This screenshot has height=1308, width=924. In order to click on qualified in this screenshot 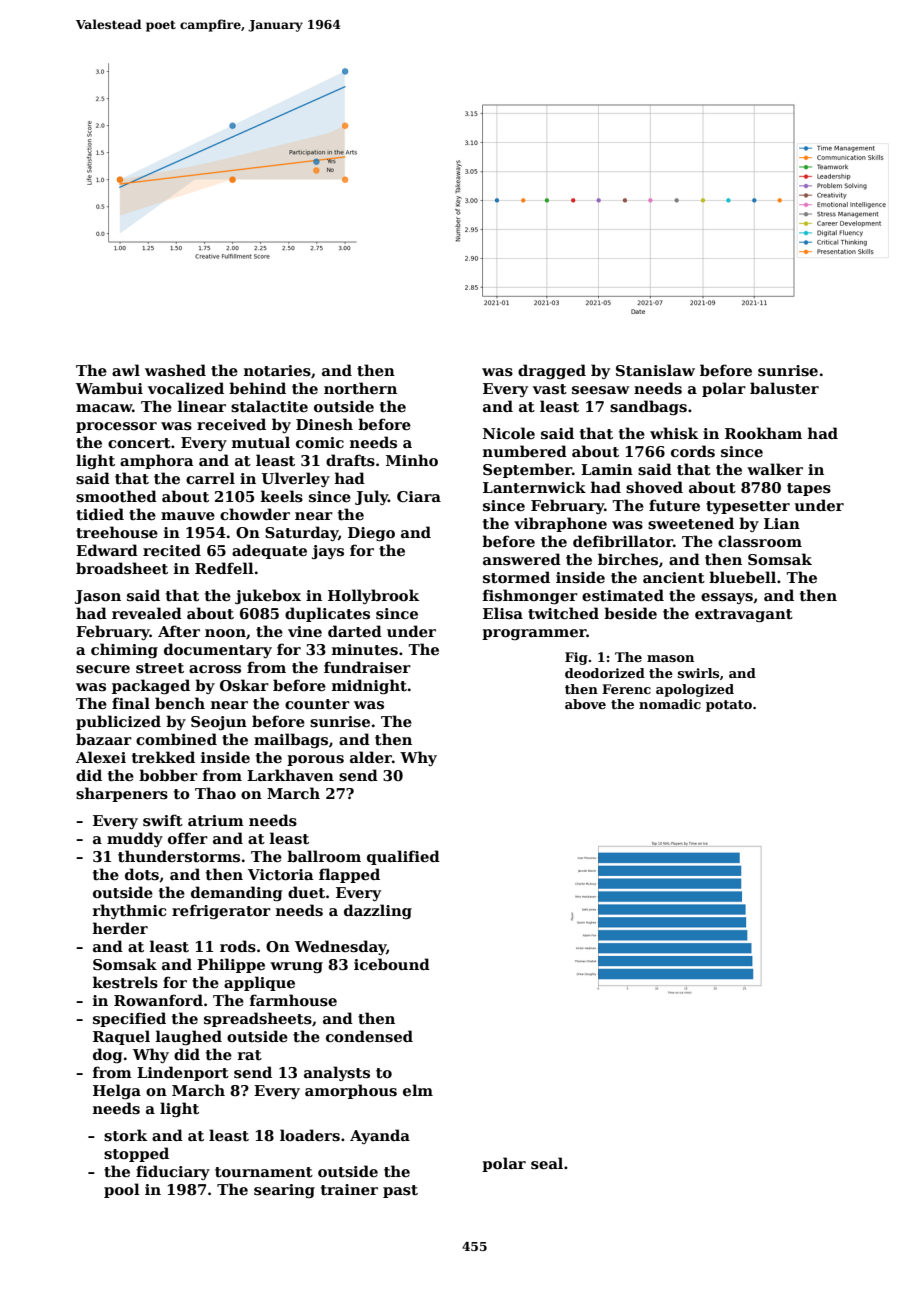, I will do `click(403, 857)`.
